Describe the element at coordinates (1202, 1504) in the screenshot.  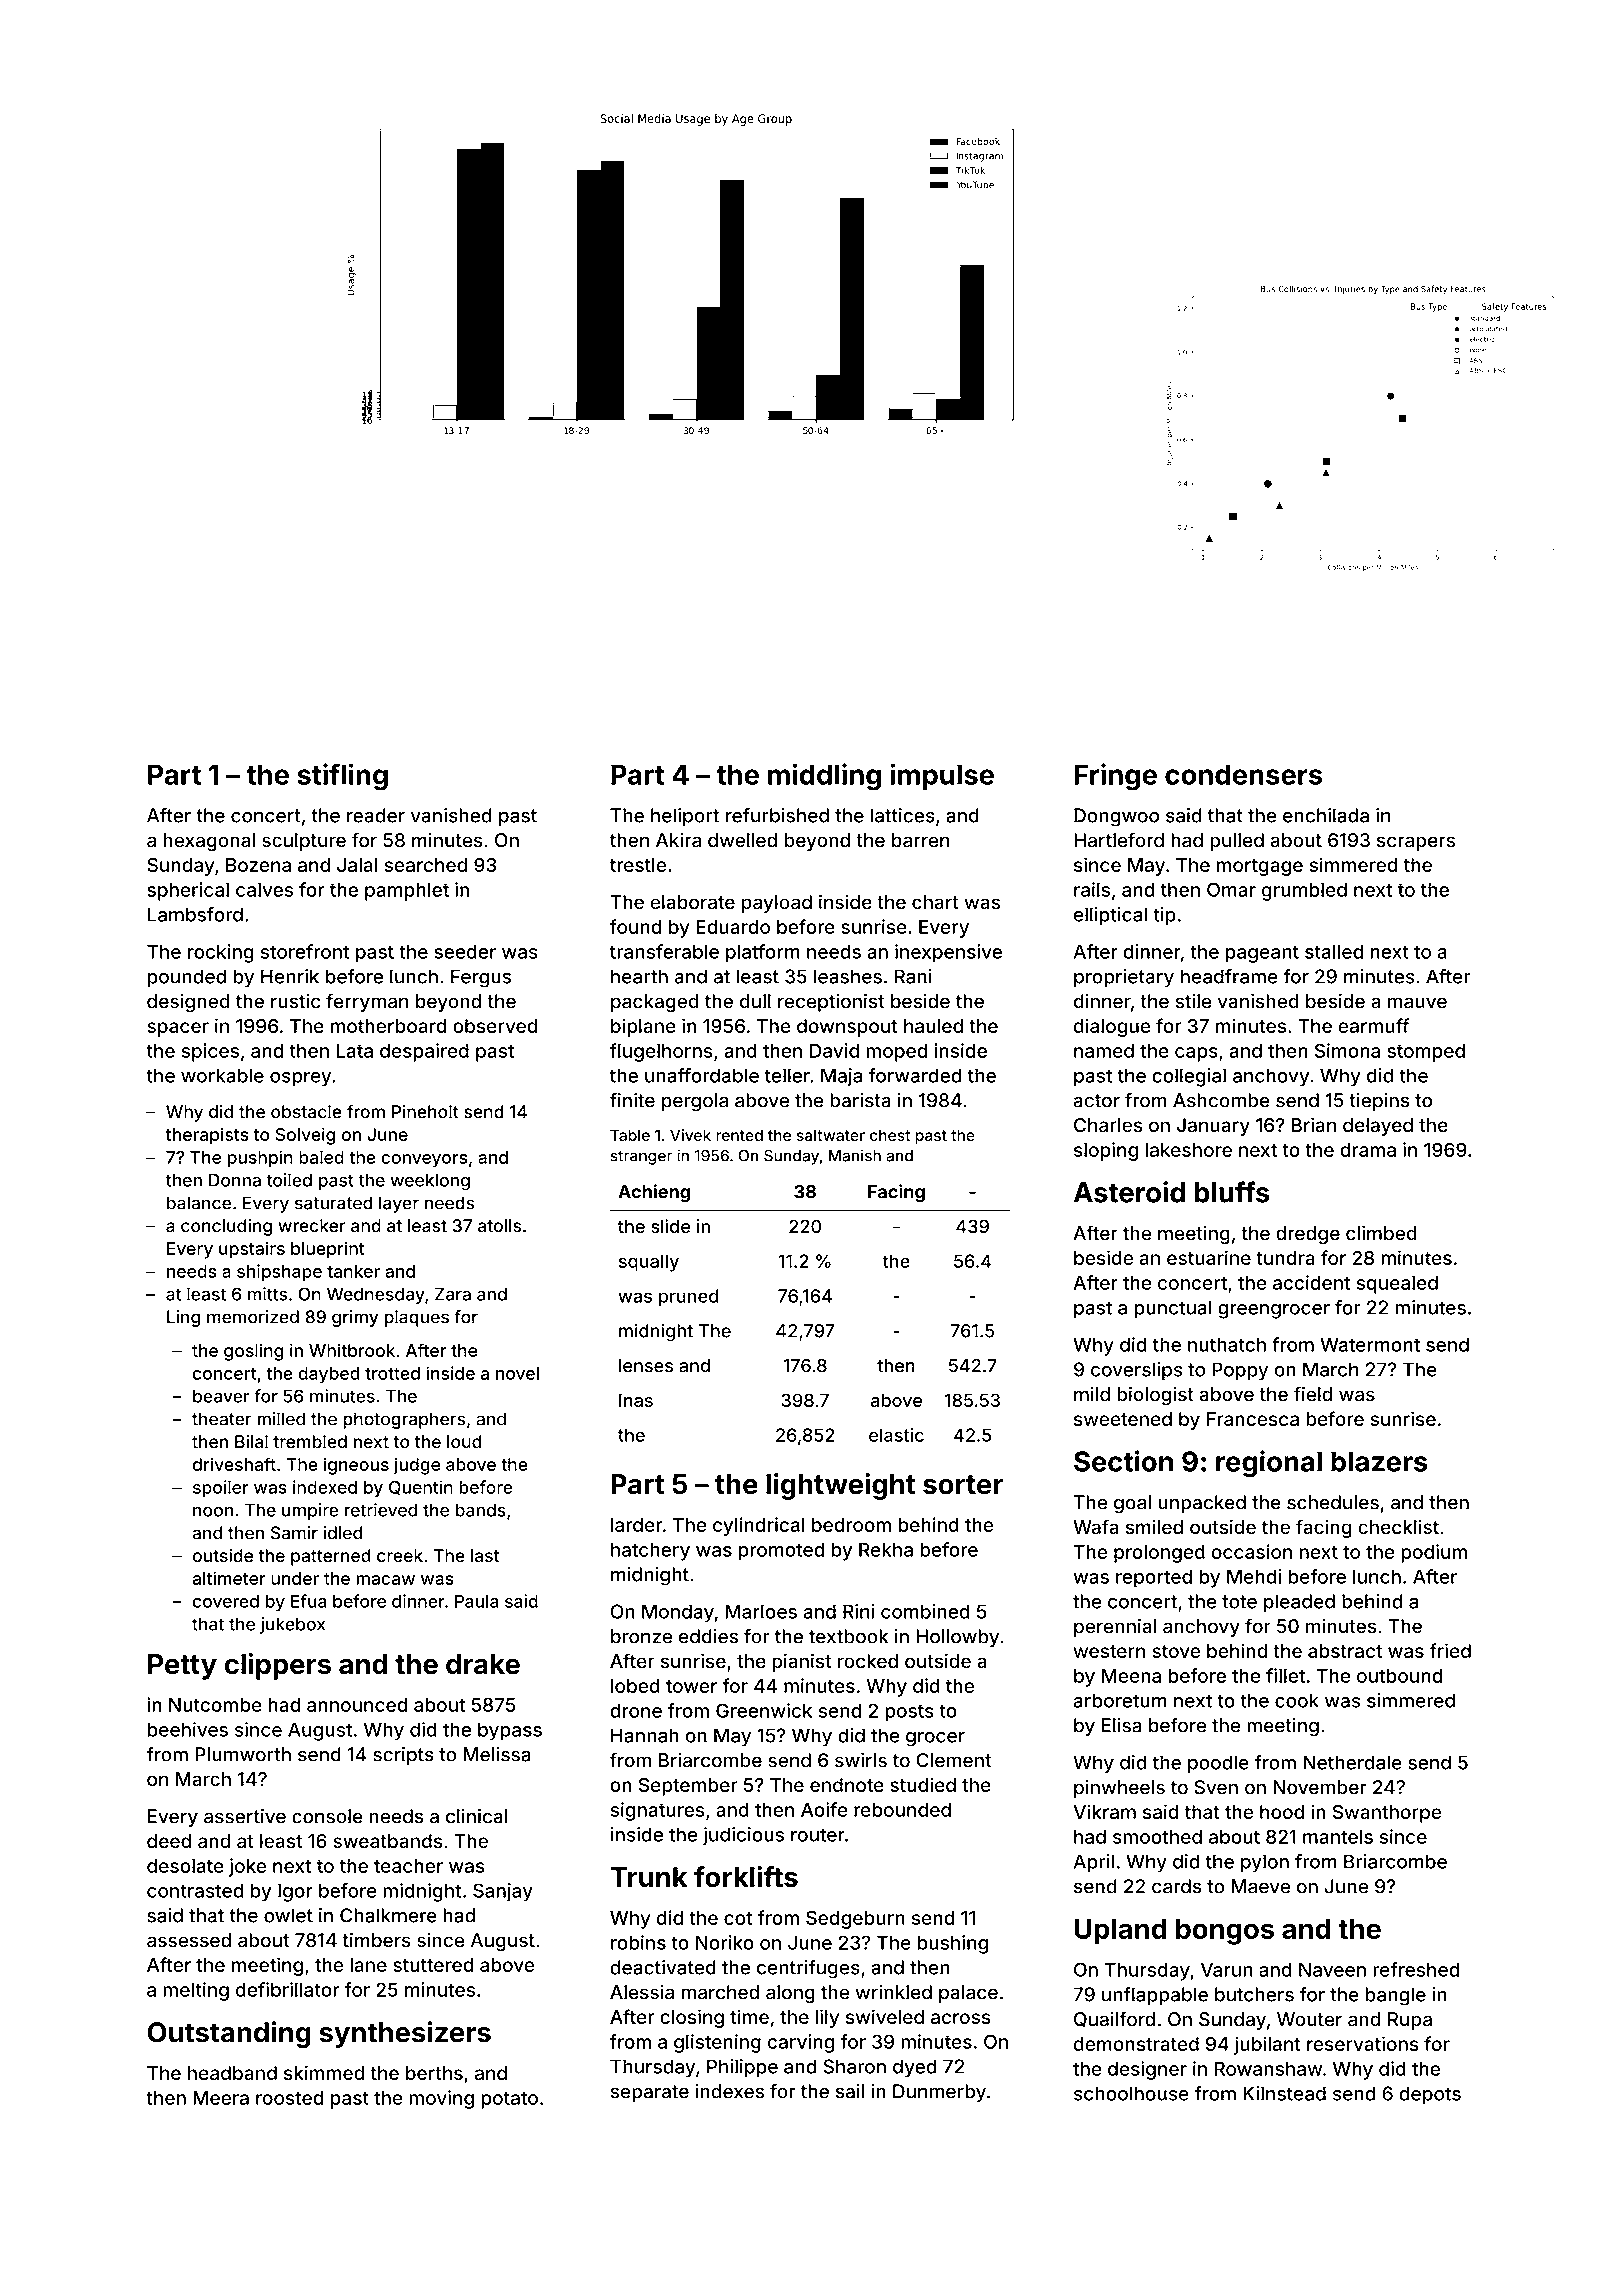
I see `unpacked` at that location.
